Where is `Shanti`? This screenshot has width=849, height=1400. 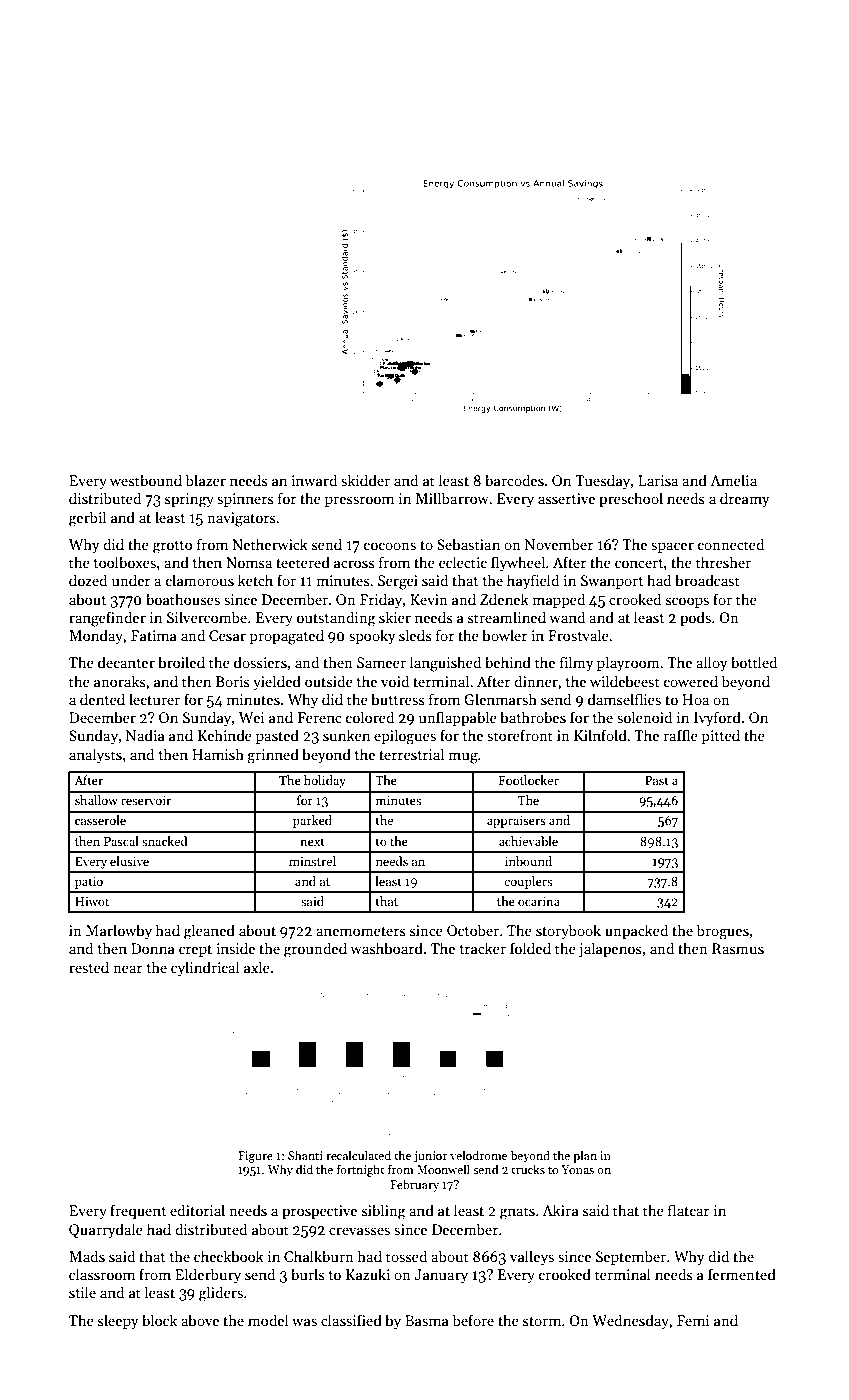
Shanti is located at coordinates (305, 1155).
